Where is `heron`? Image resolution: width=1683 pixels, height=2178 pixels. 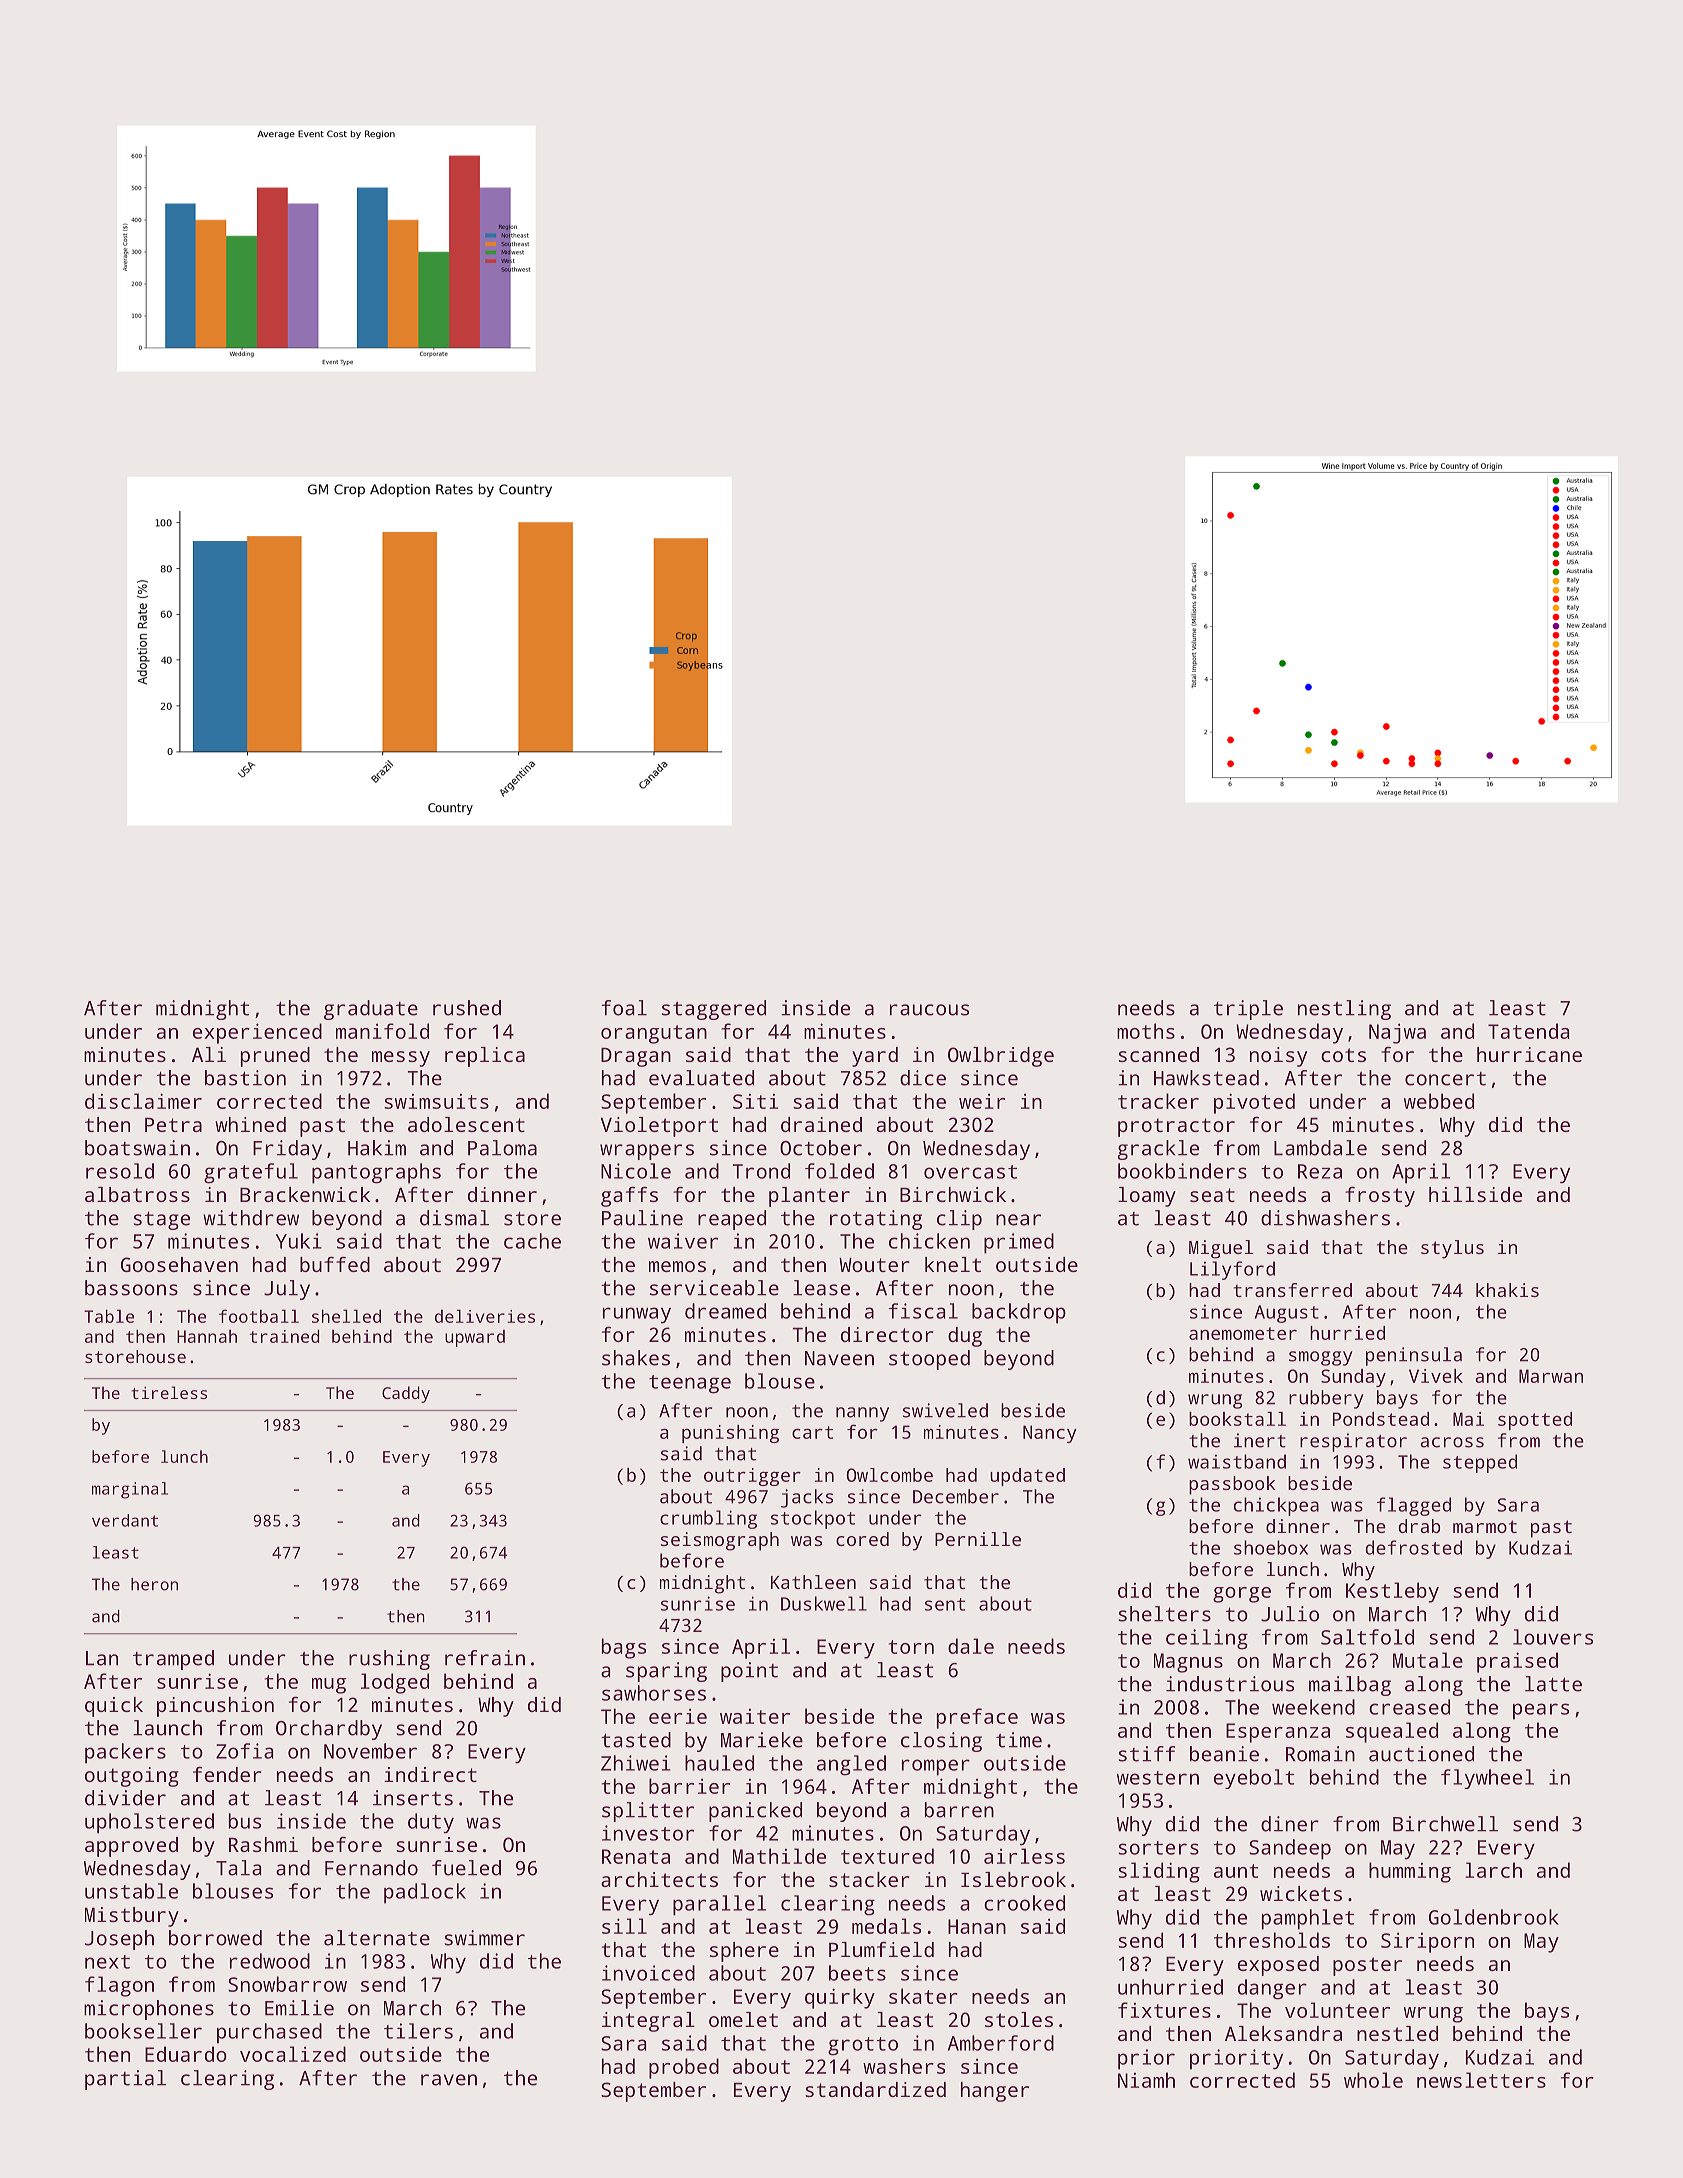 heron is located at coordinates (154, 1584).
